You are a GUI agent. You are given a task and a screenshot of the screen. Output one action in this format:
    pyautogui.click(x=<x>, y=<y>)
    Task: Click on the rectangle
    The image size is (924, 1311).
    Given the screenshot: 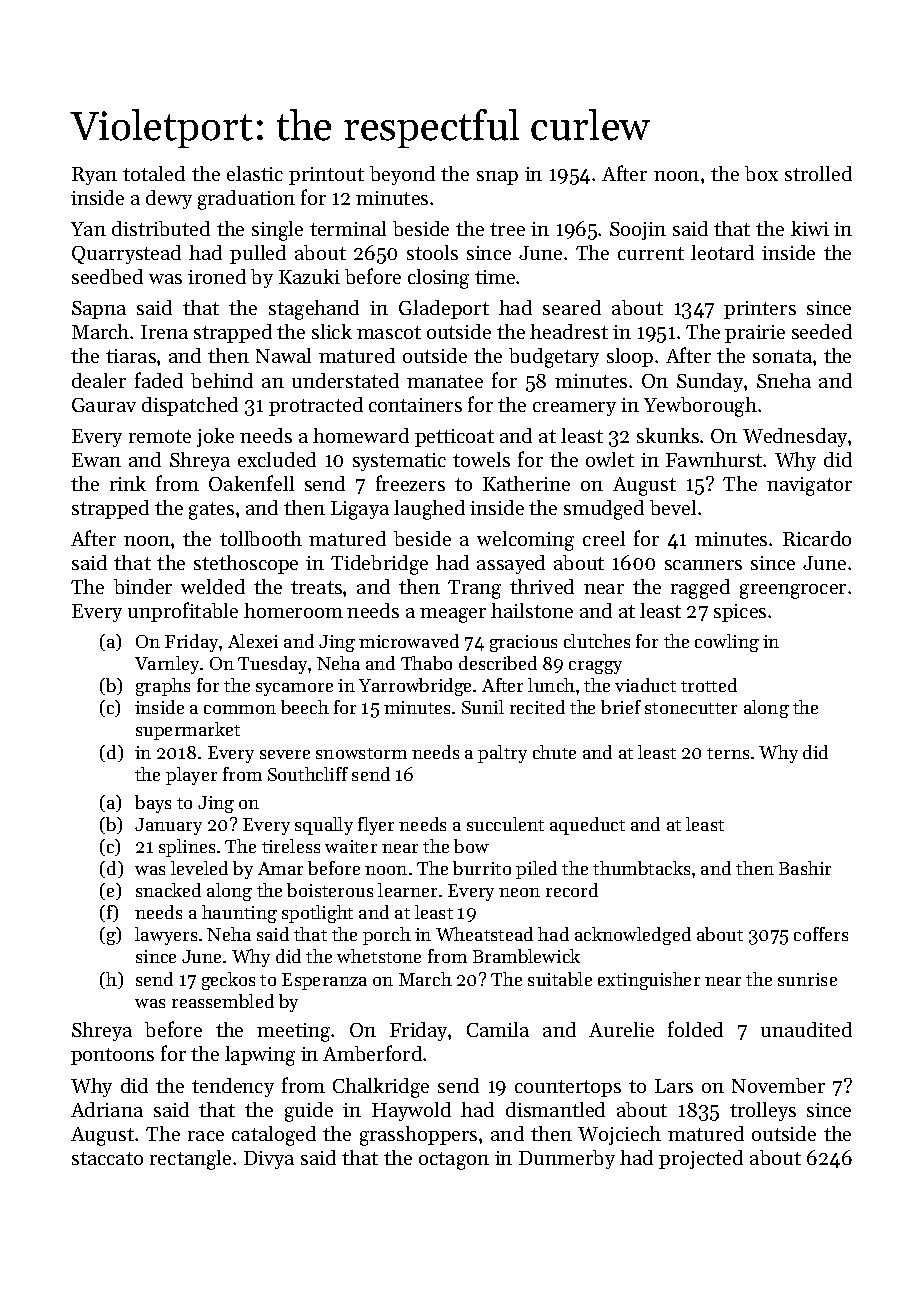 What is the action you would take?
    pyautogui.click(x=190, y=1160)
